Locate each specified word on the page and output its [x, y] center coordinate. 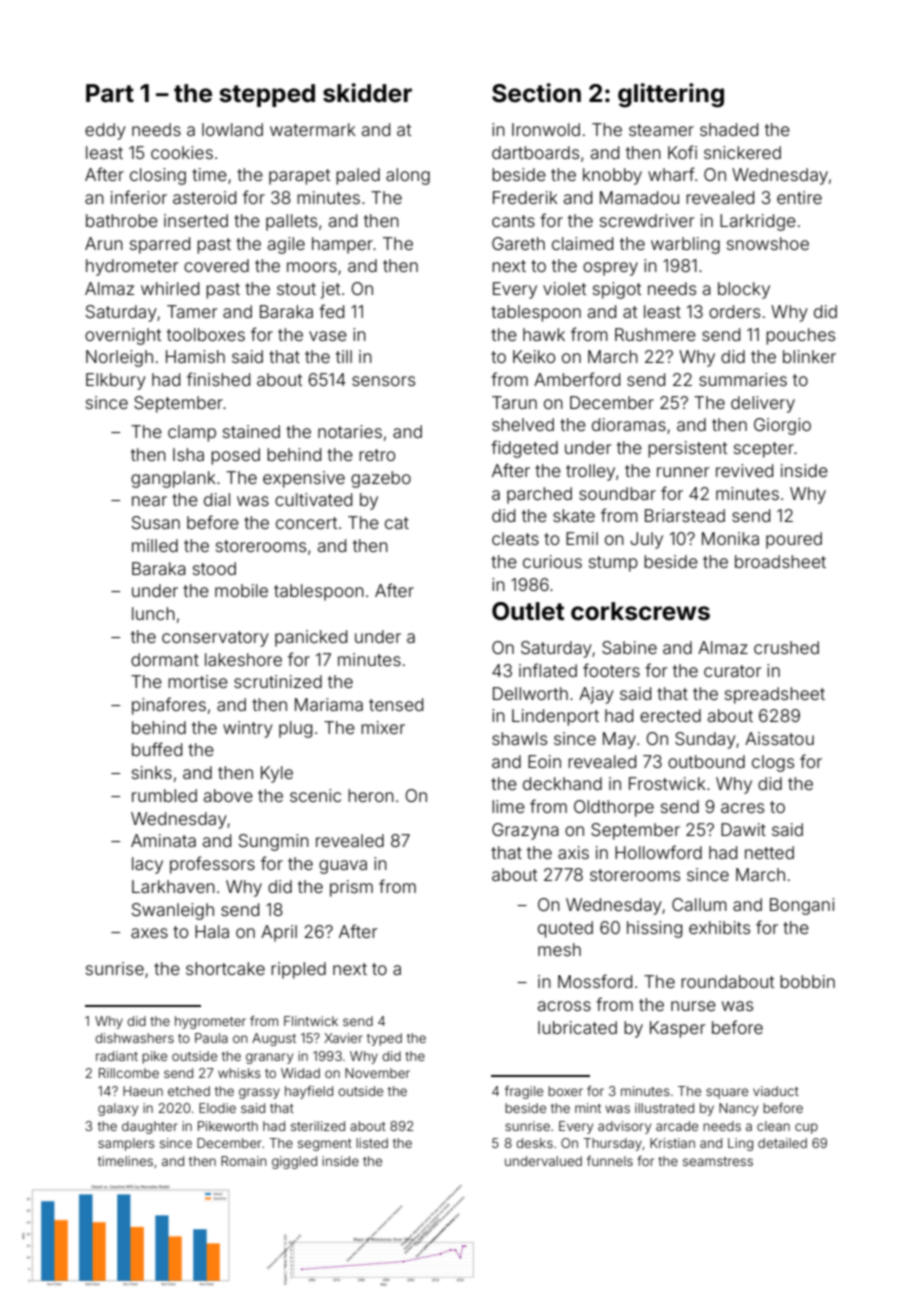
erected [670, 715]
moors [312, 267]
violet [564, 288]
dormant [165, 659]
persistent [687, 449]
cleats [515, 538]
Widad [300, 1073]
